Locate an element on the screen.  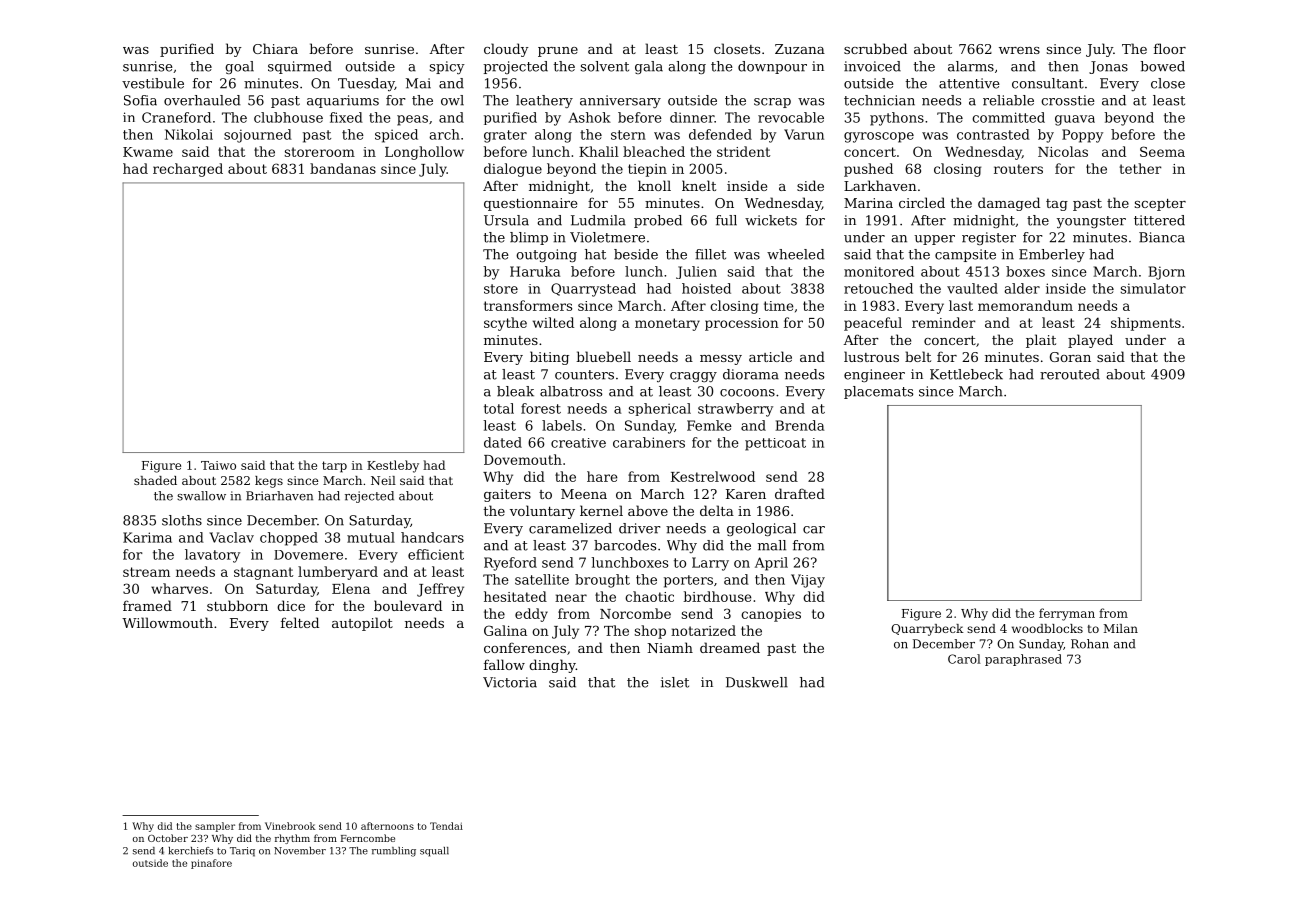
damaged is located at coordinates (1009, 204).
